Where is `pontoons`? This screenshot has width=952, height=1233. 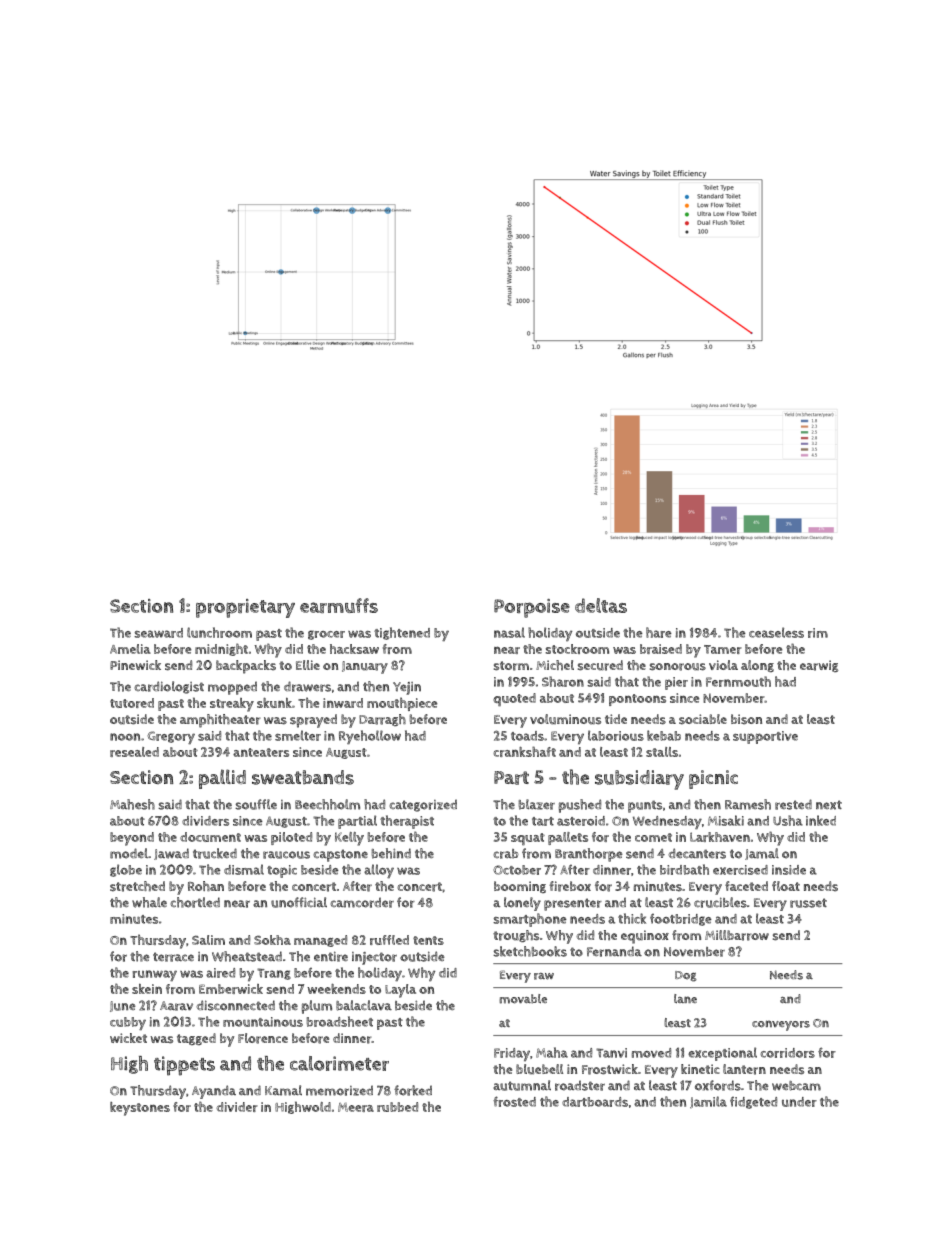
pontoons is located at coordinates (637, 700).
